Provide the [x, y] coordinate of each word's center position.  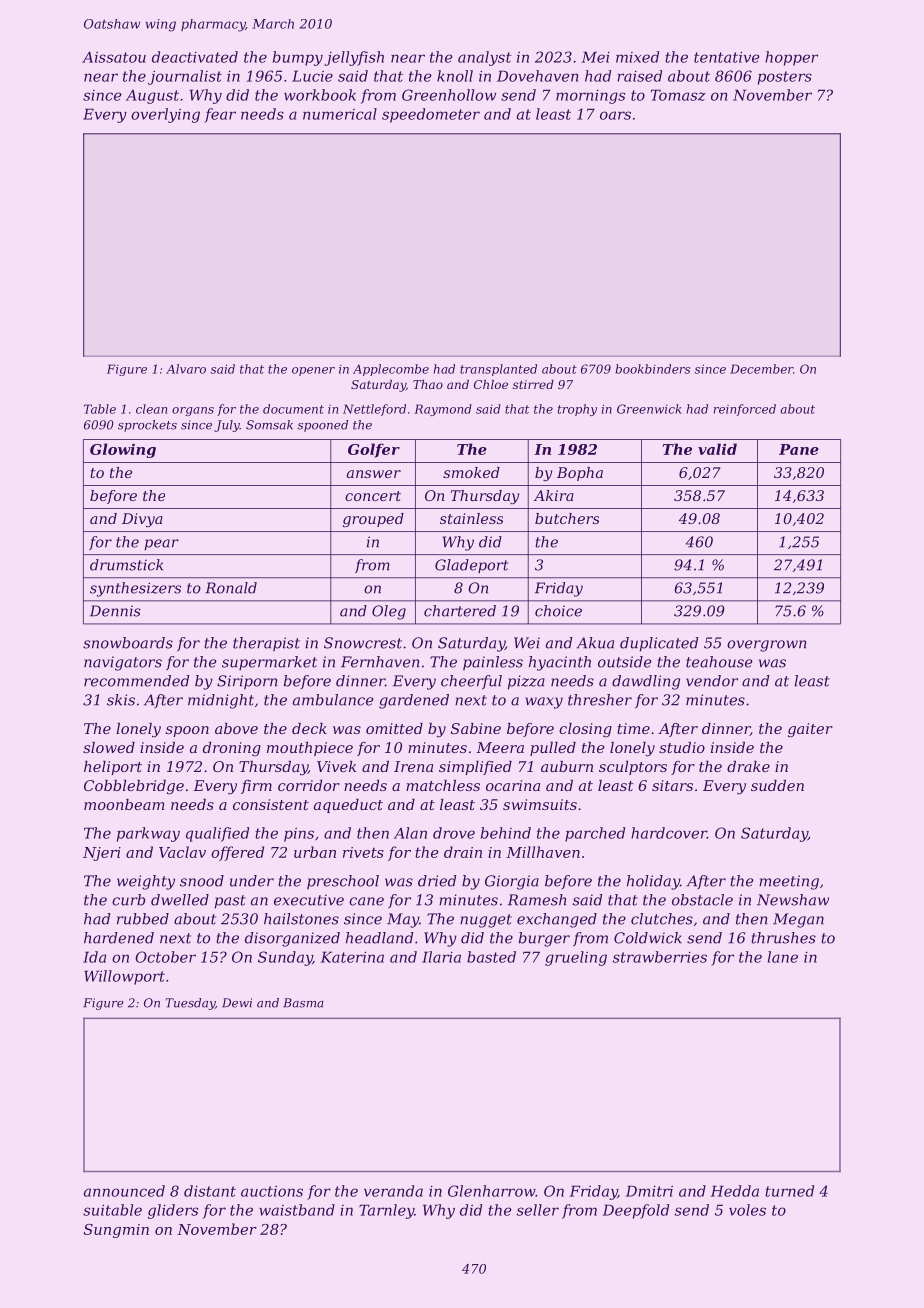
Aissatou [114, 57]
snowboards [128, 643]
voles [747, 1210]
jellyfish [354, 58]
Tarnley [386, 1211]
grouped [373, 520]
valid [717, 449]
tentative [727, 57]
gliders [173, 1211]
